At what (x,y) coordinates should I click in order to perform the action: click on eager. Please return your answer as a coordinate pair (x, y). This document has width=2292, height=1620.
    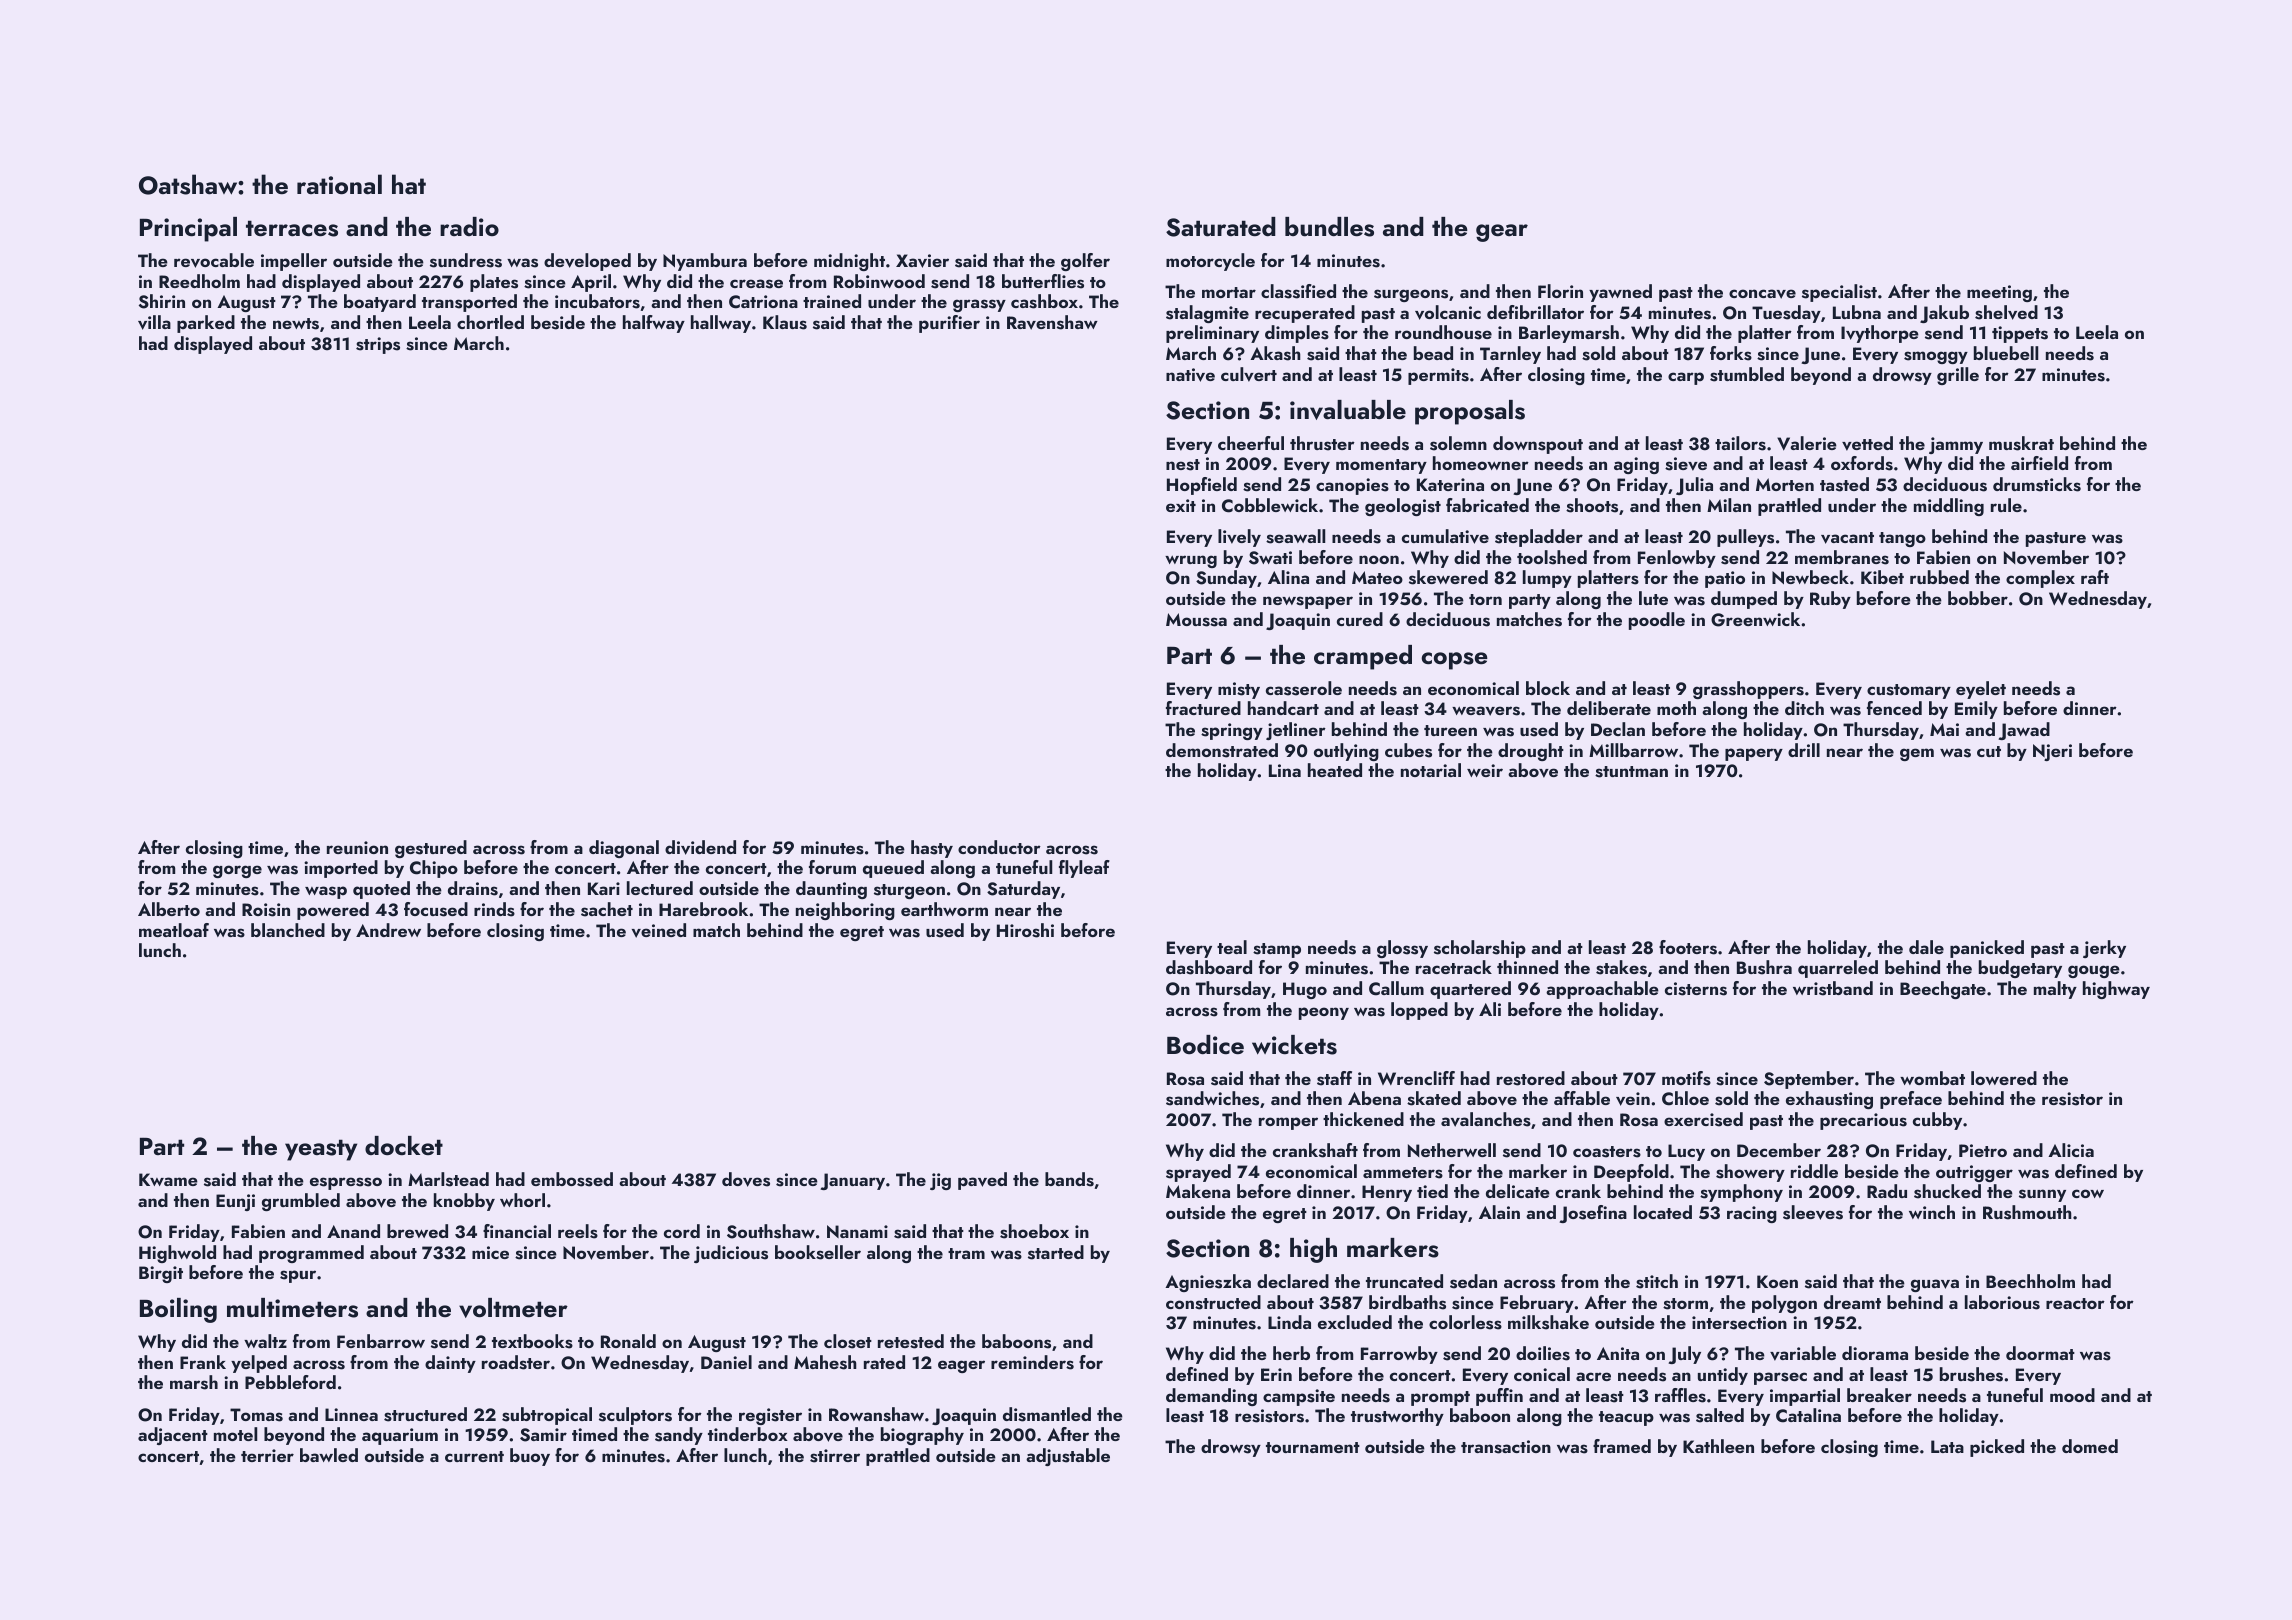
    Looking at the image, I should click on (961, 1366).
